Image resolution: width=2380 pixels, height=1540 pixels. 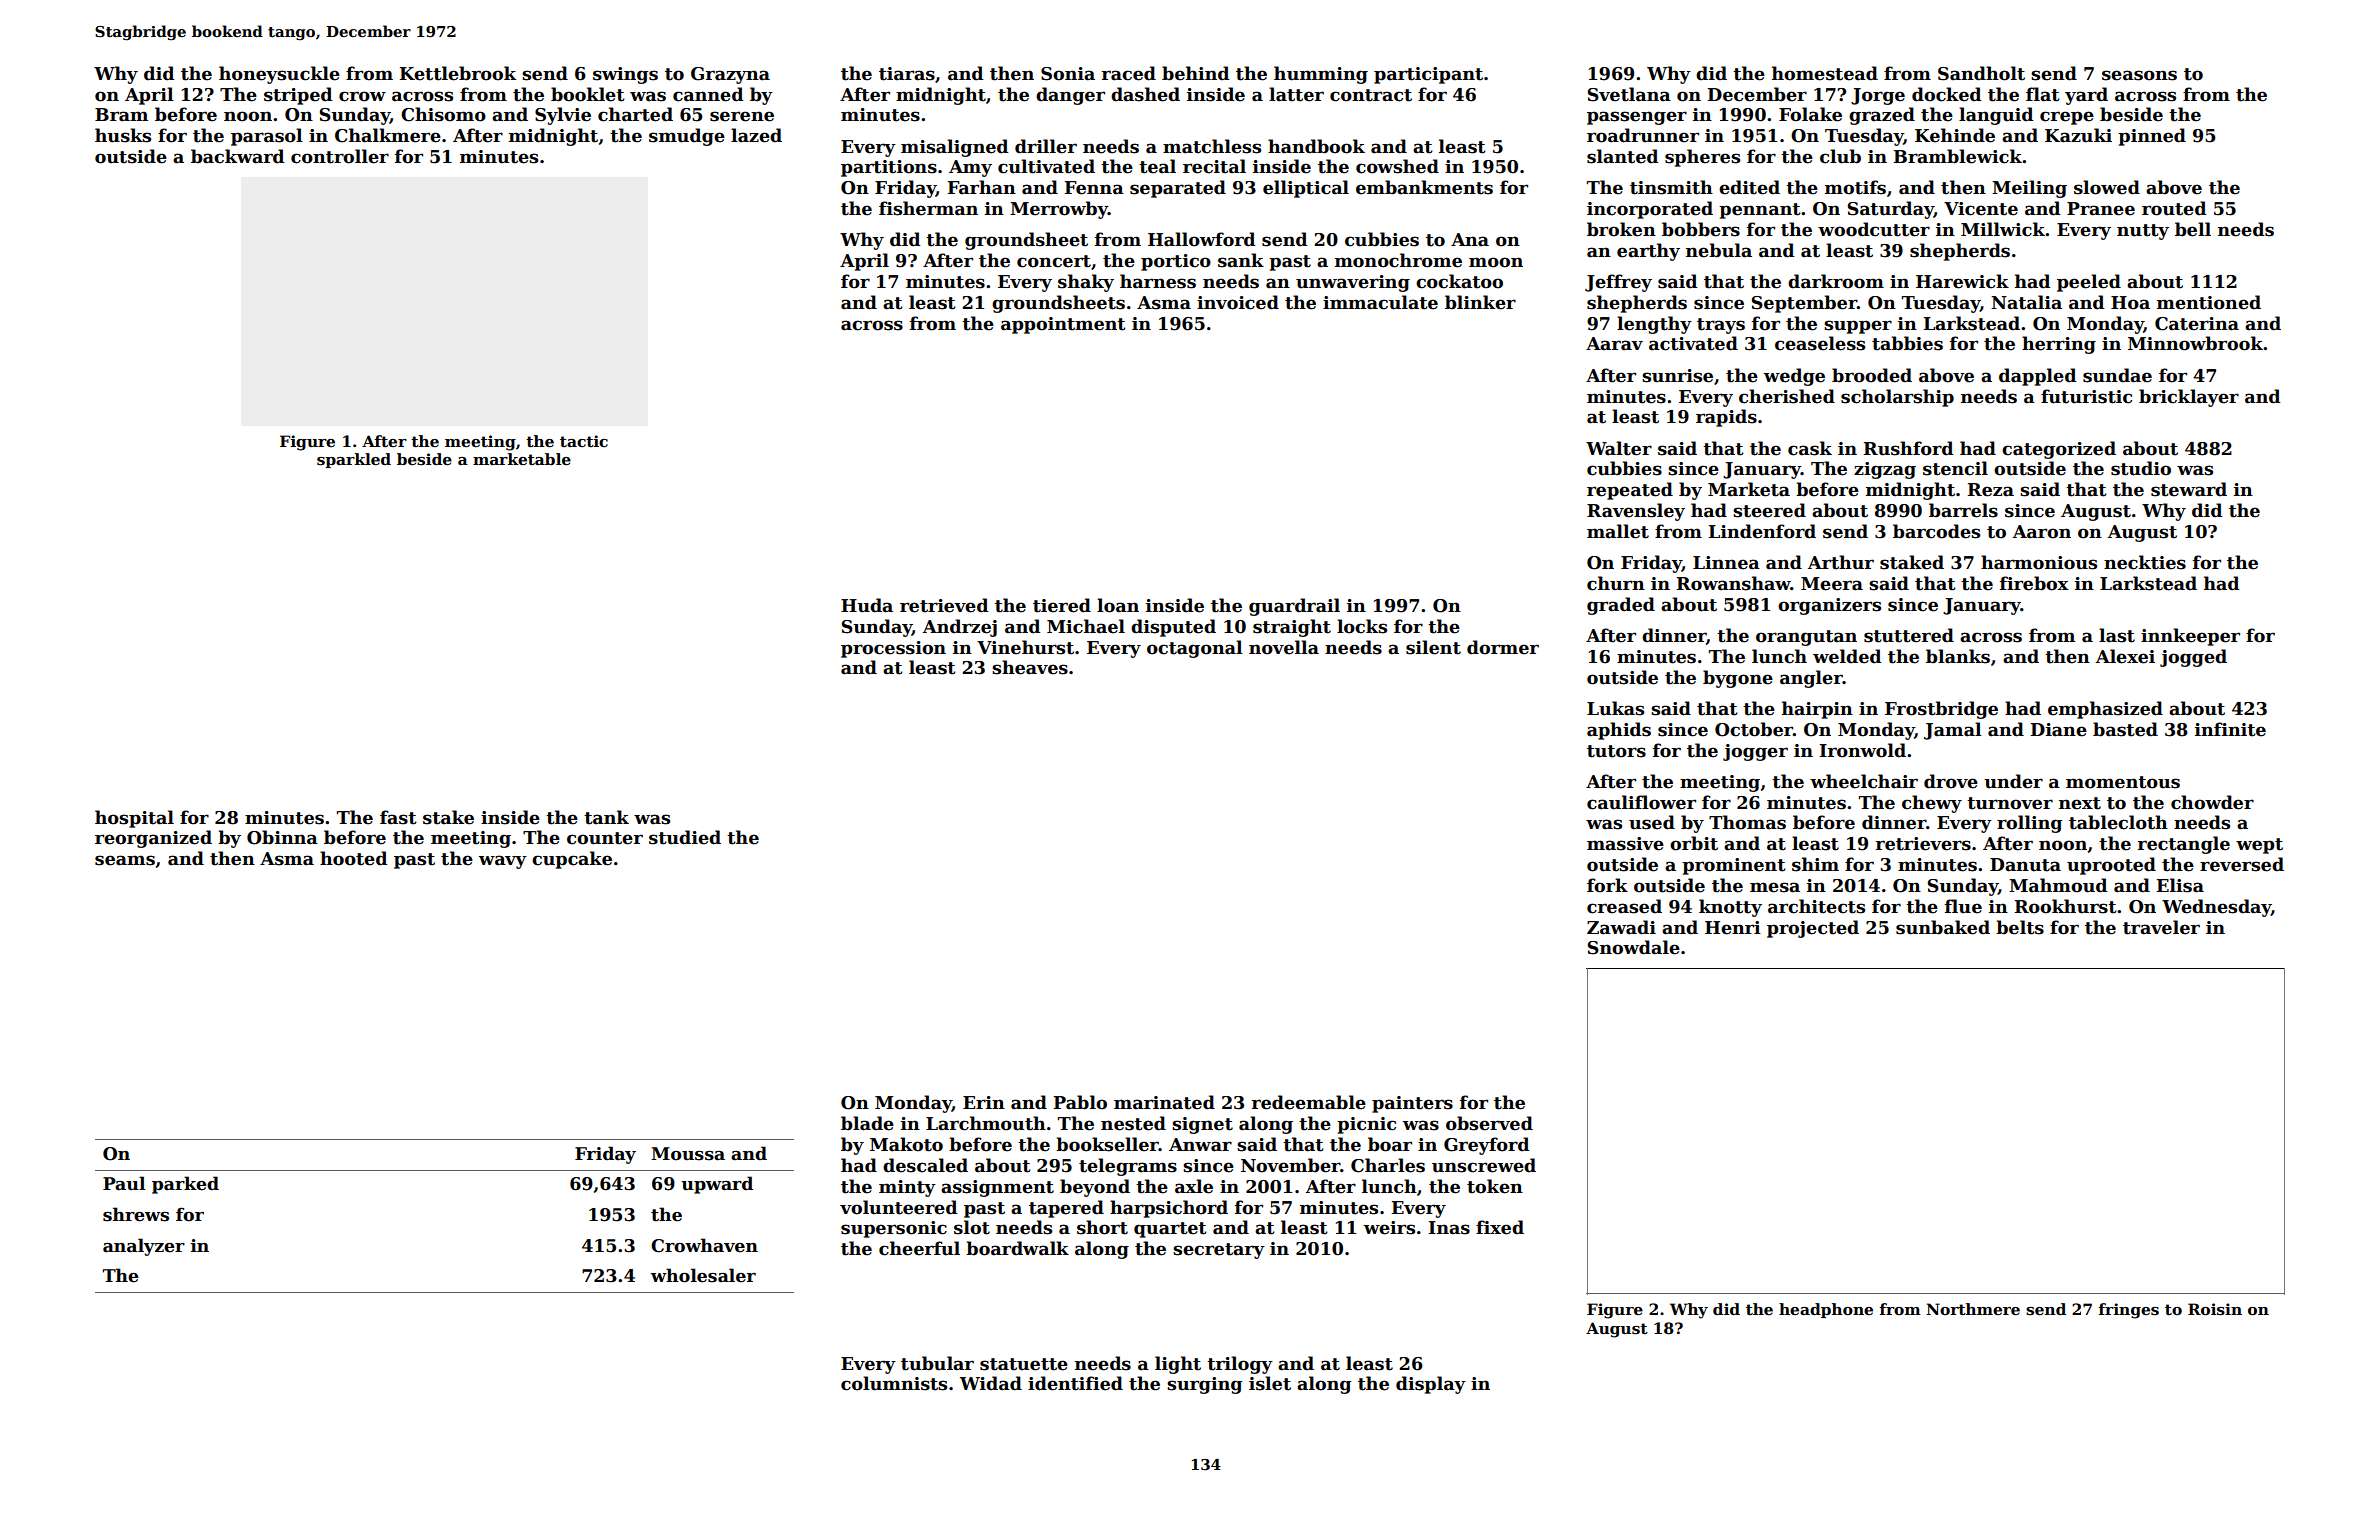 What do you see at coordinates (1614, 344) in the page?
I see `Aarav` at bounding box center [1614, 344].
